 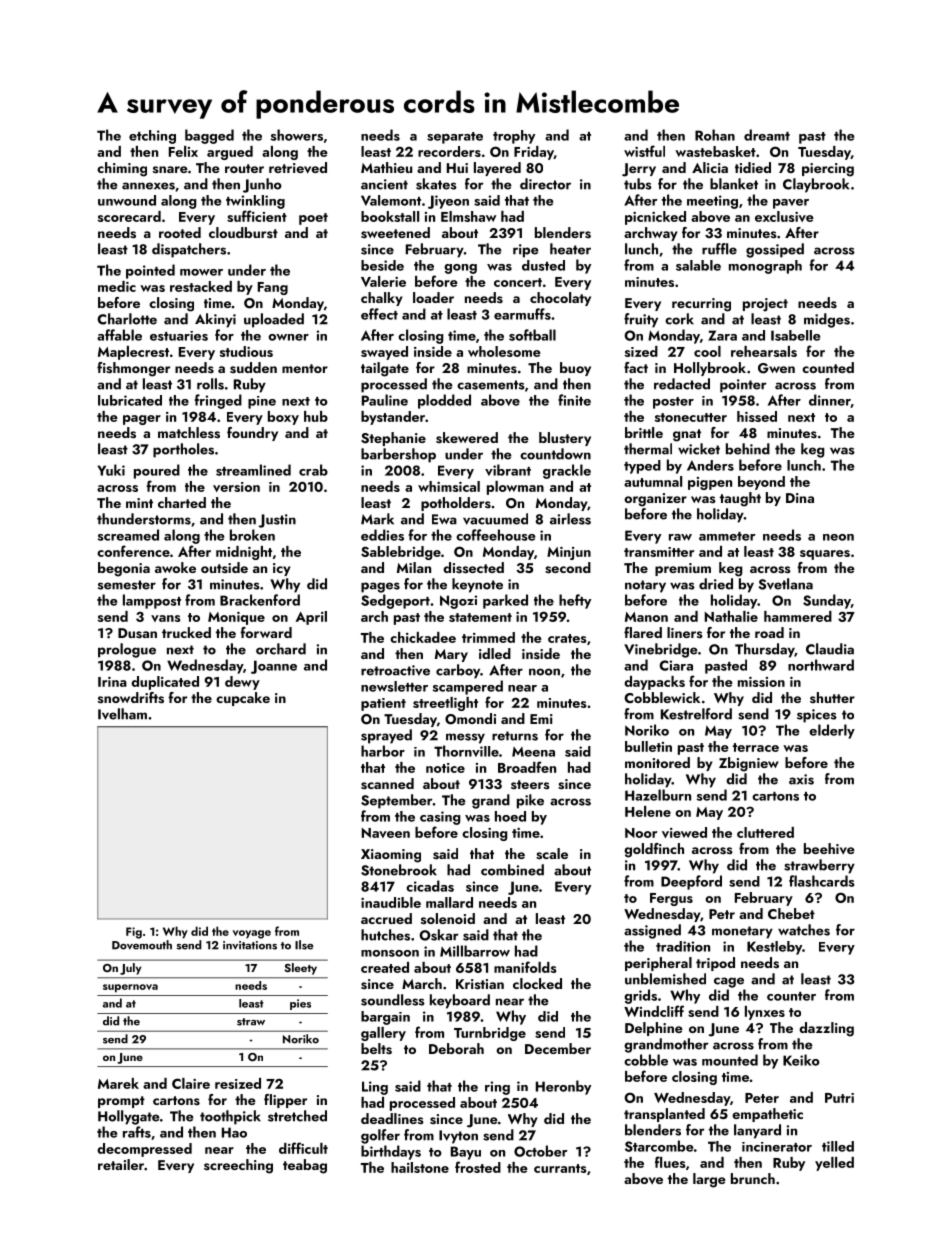 I want to click on Mark, so click(x=377, y=519).
